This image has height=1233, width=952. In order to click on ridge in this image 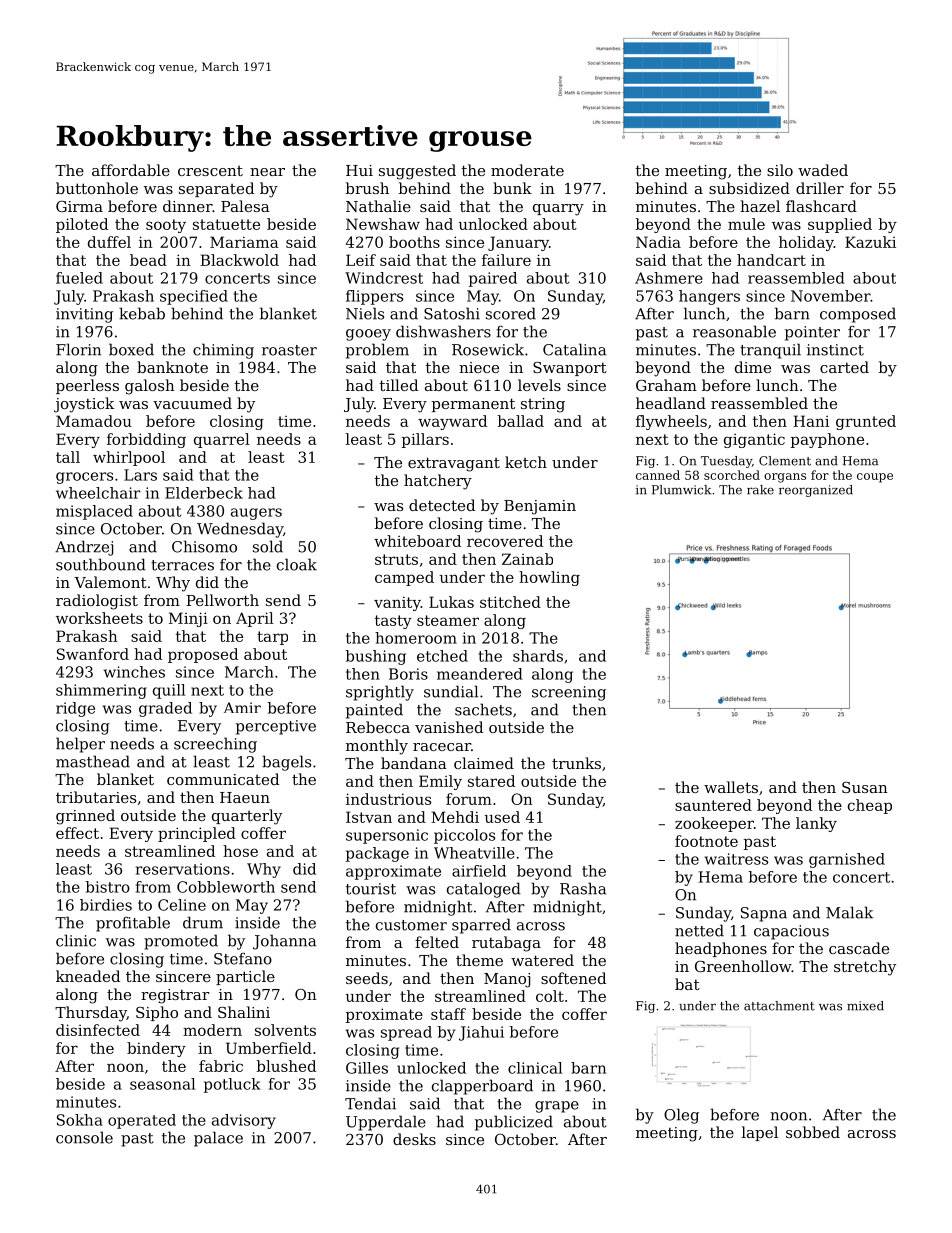, I will do `click(75, 709)`.
